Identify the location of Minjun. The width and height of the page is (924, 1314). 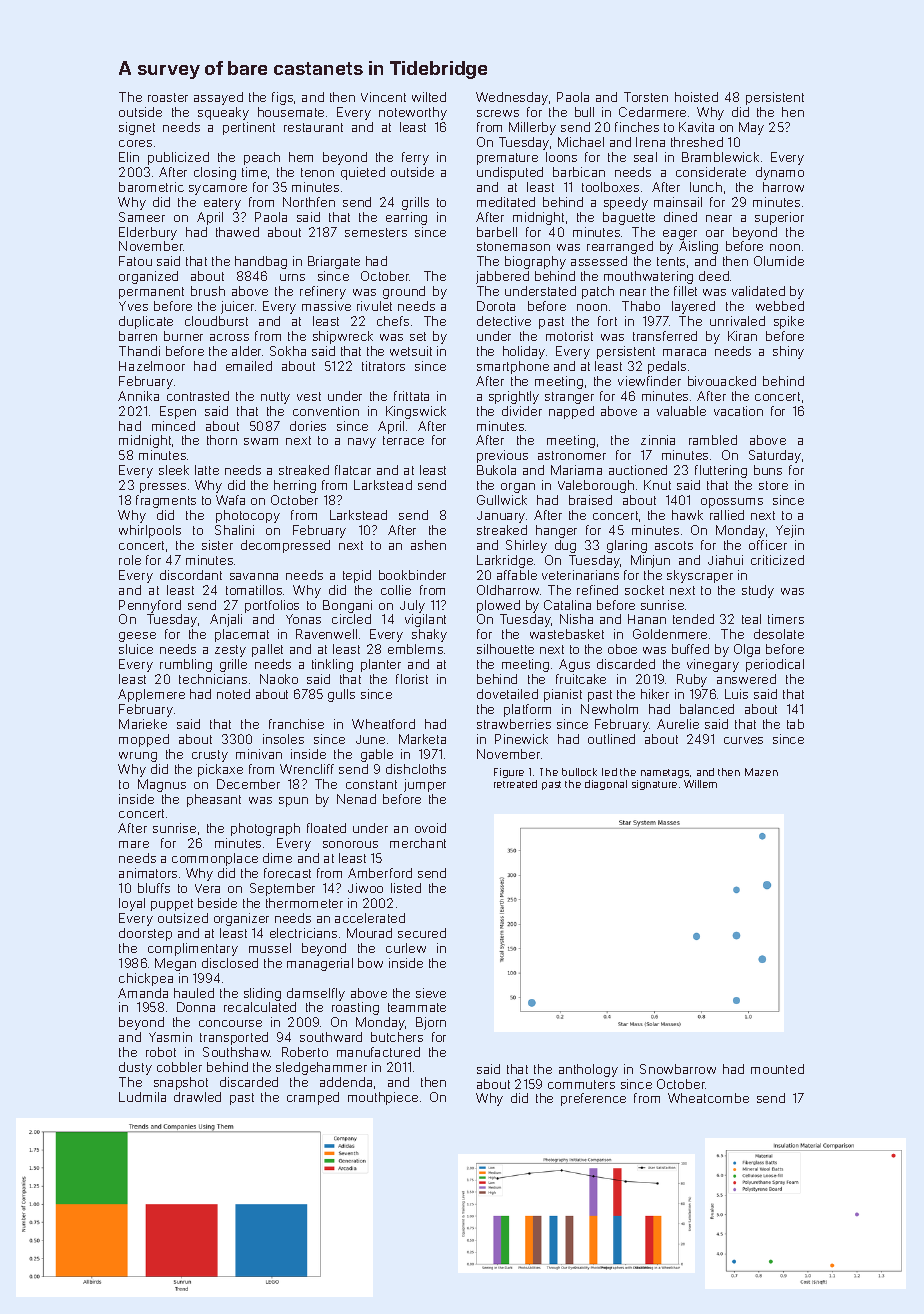
(650, 561).
